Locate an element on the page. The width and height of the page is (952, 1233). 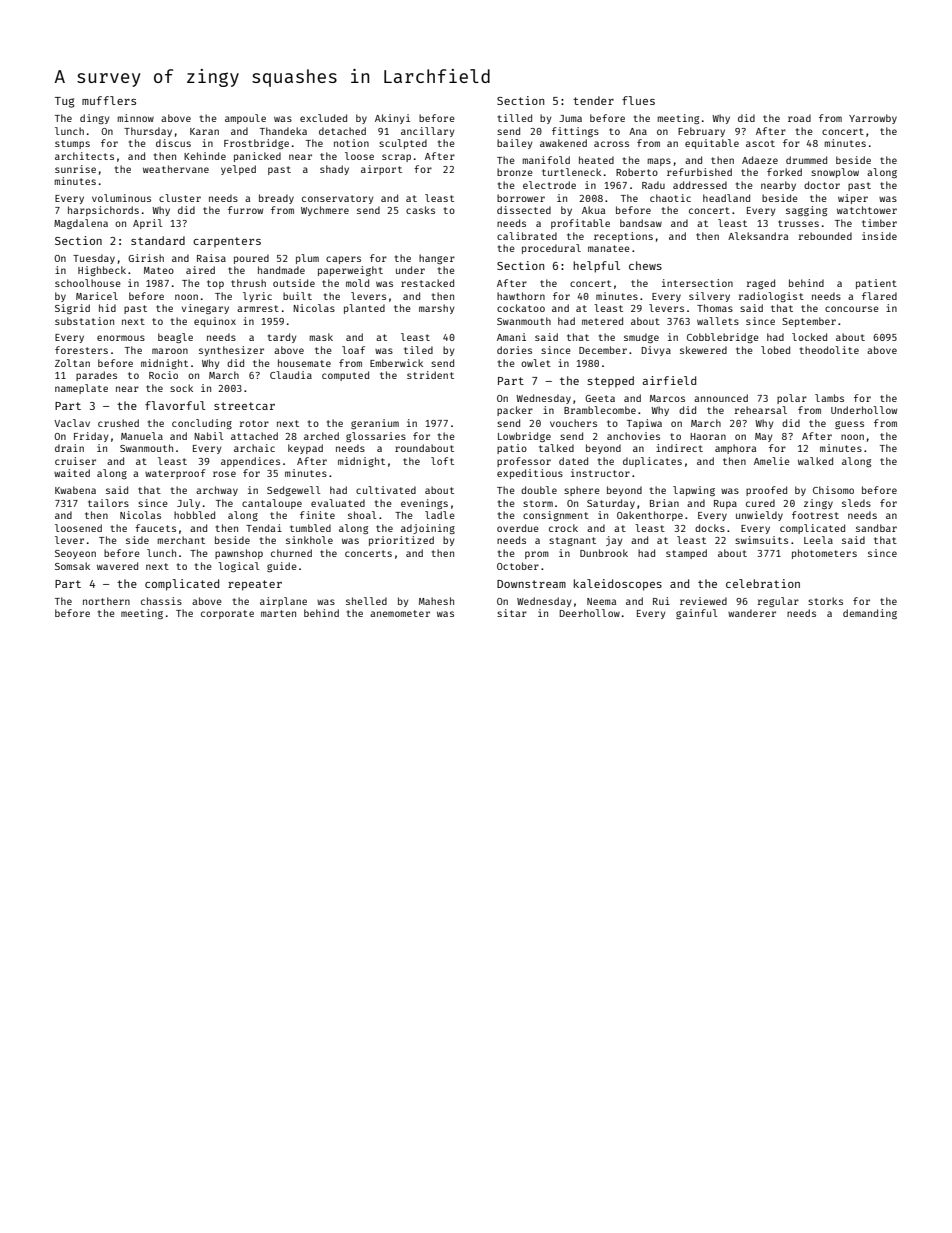
Bramblecombe is located at coordinates (600, 410).
